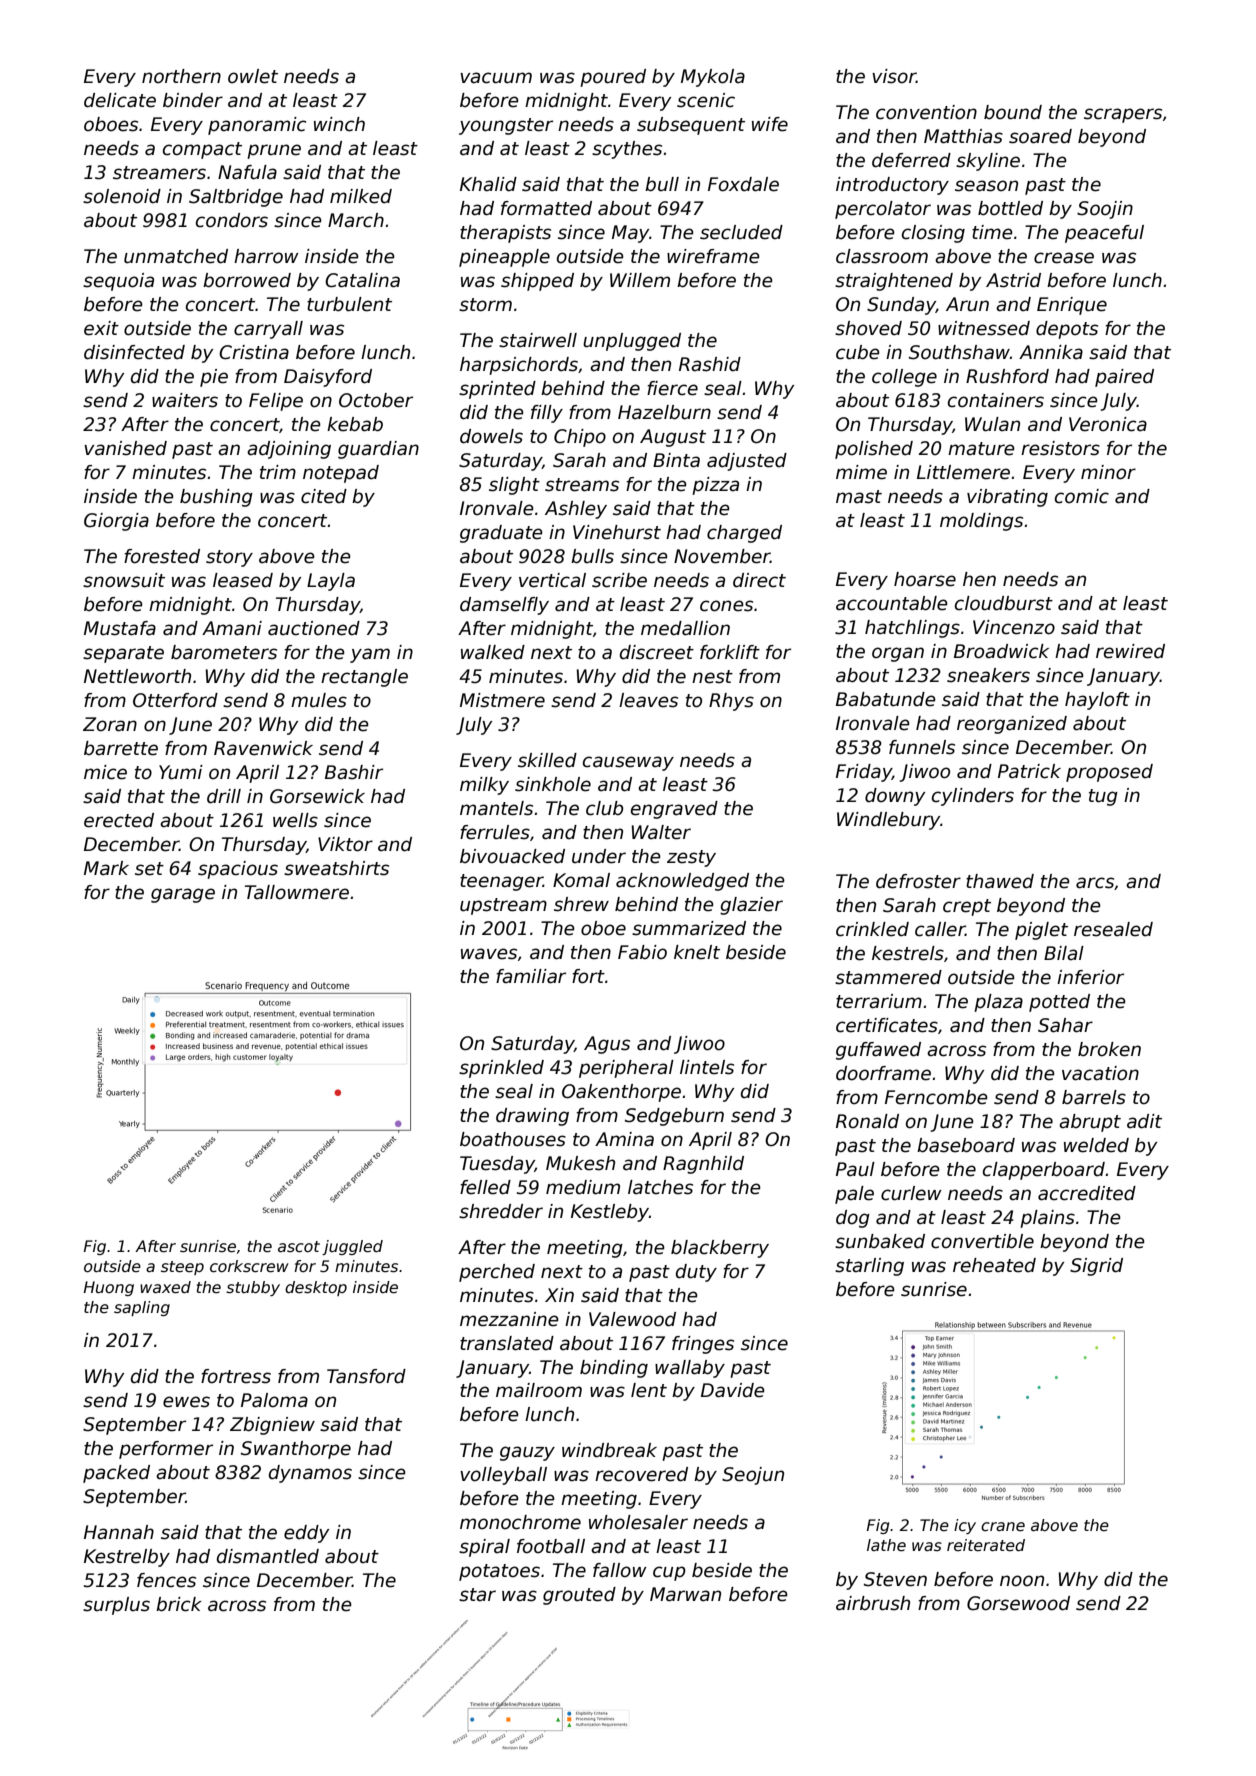 This screenshot has width=1256, height=1776. Describe the element at coordinates (607, 1045) in the screenshot. I see `Agus` at that location.
